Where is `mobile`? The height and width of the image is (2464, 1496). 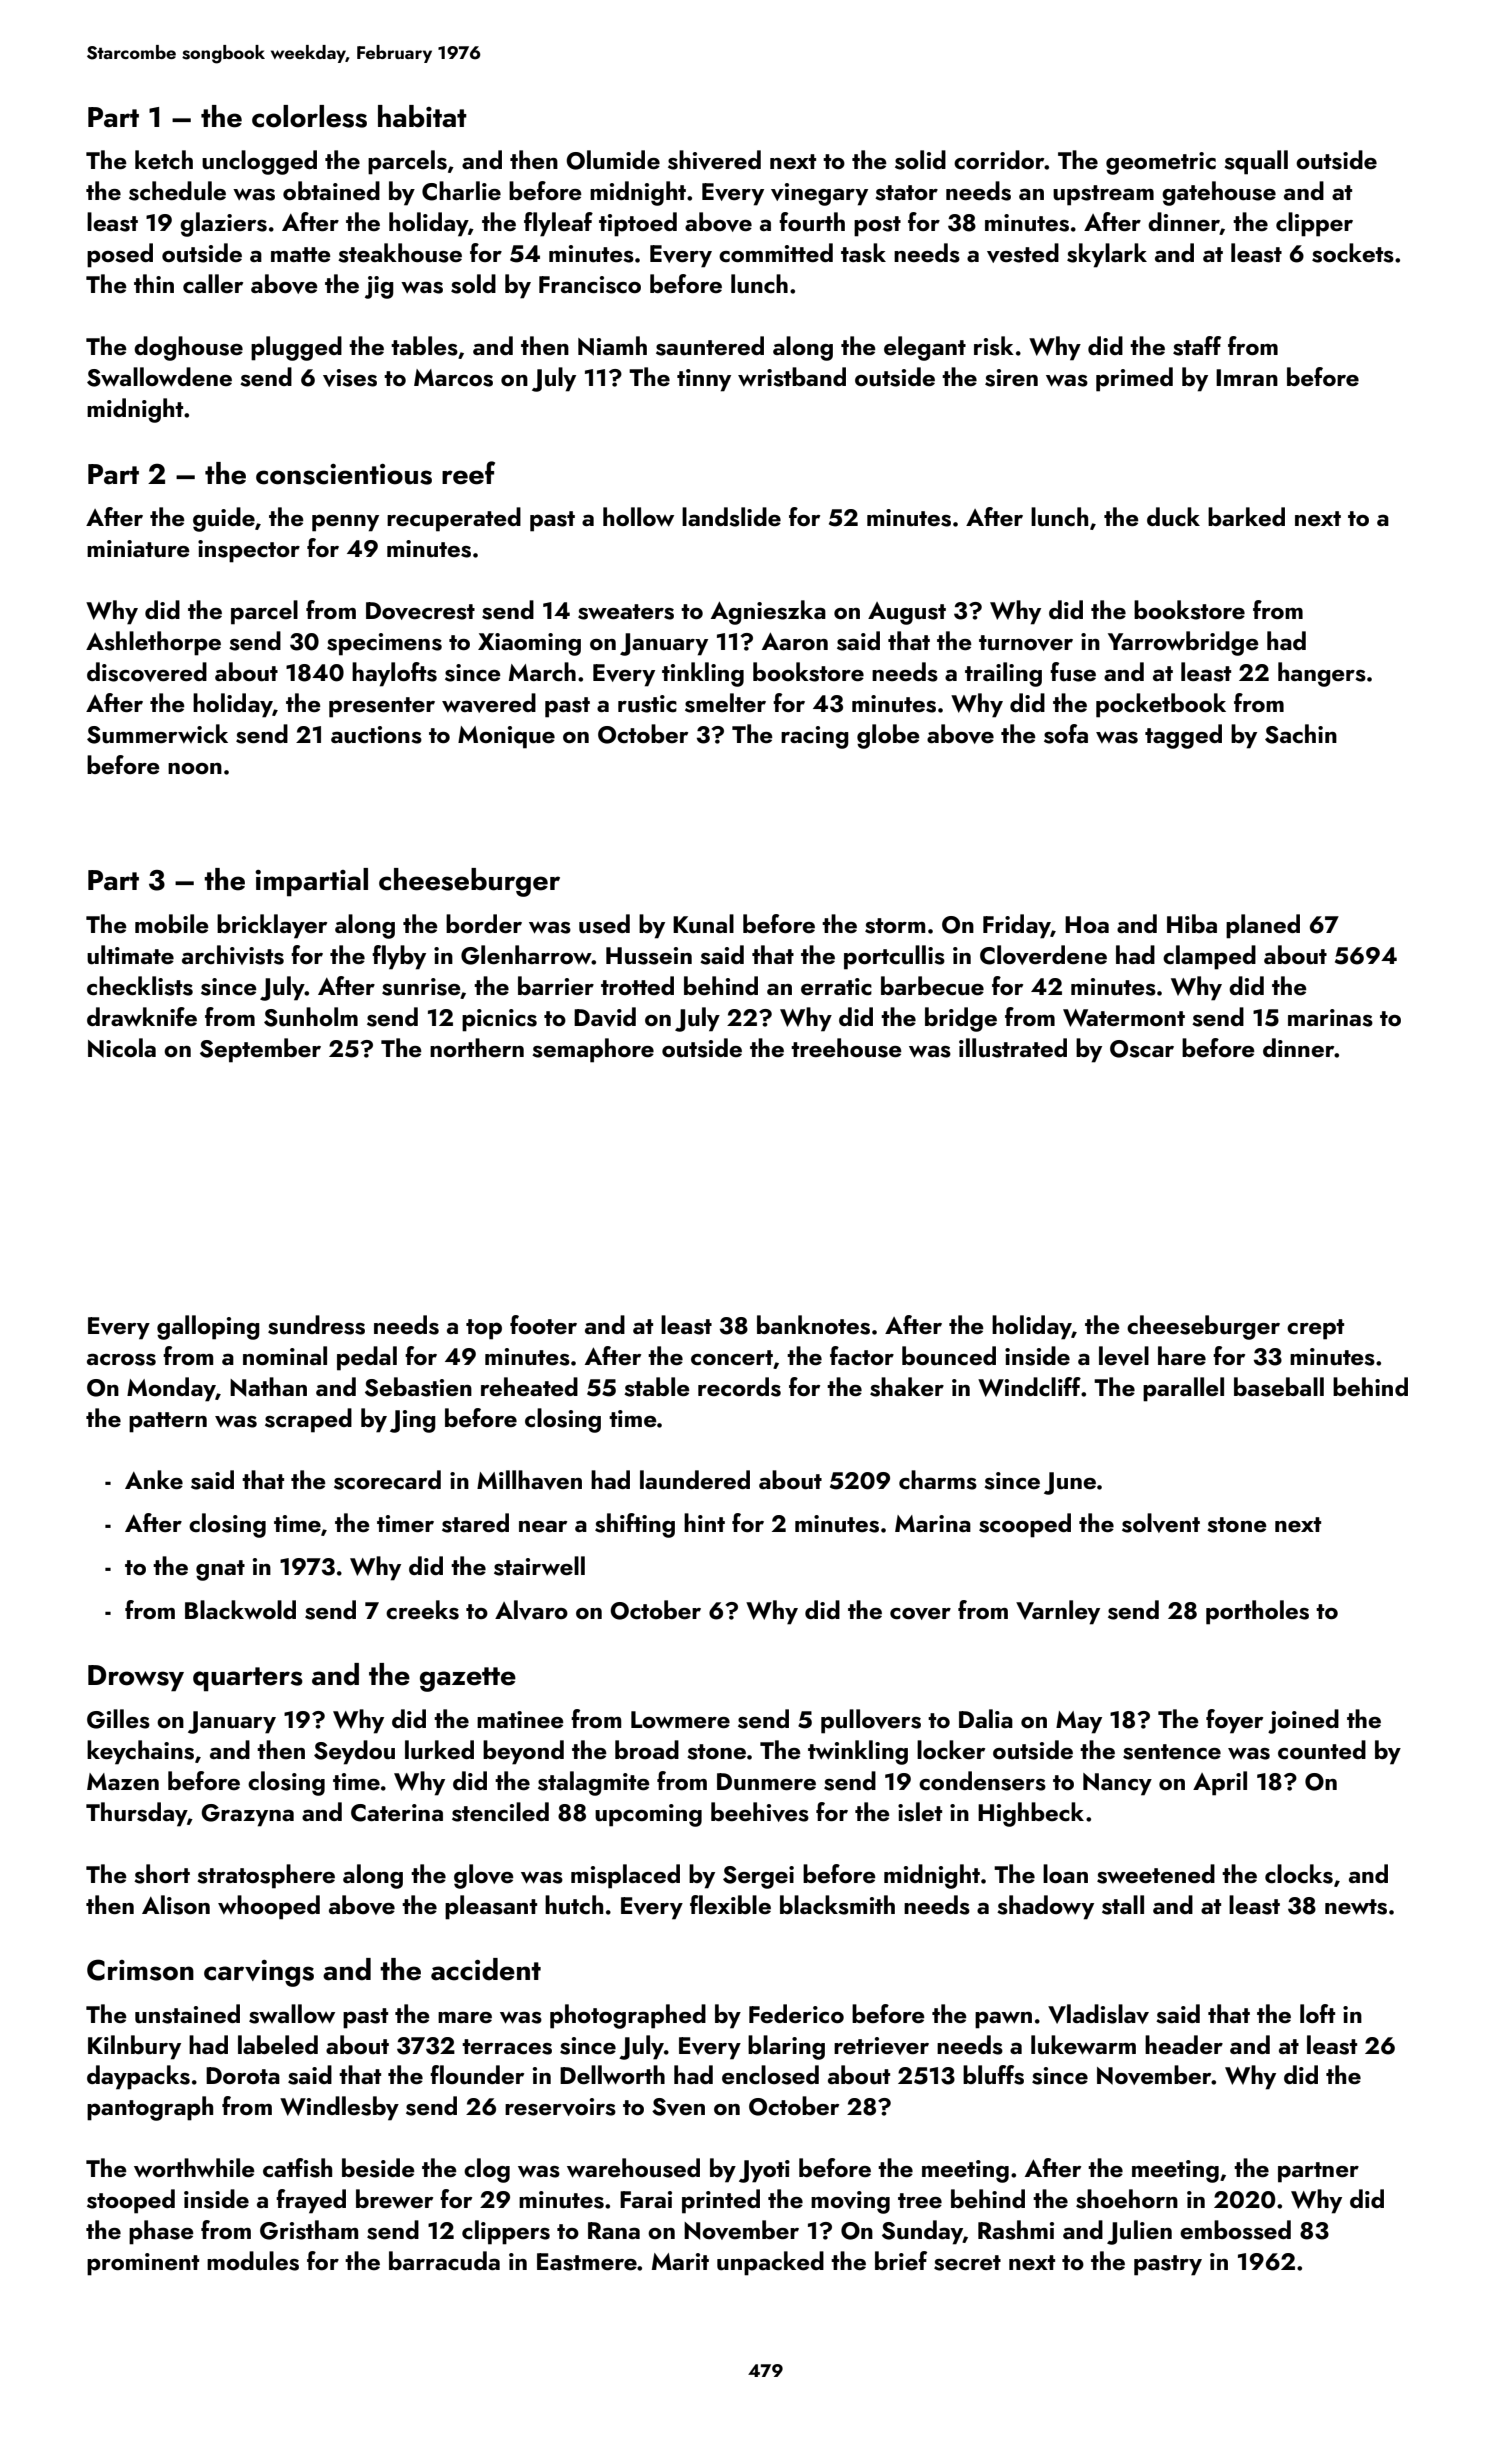
mobile is located at coordinates (172, 923).
